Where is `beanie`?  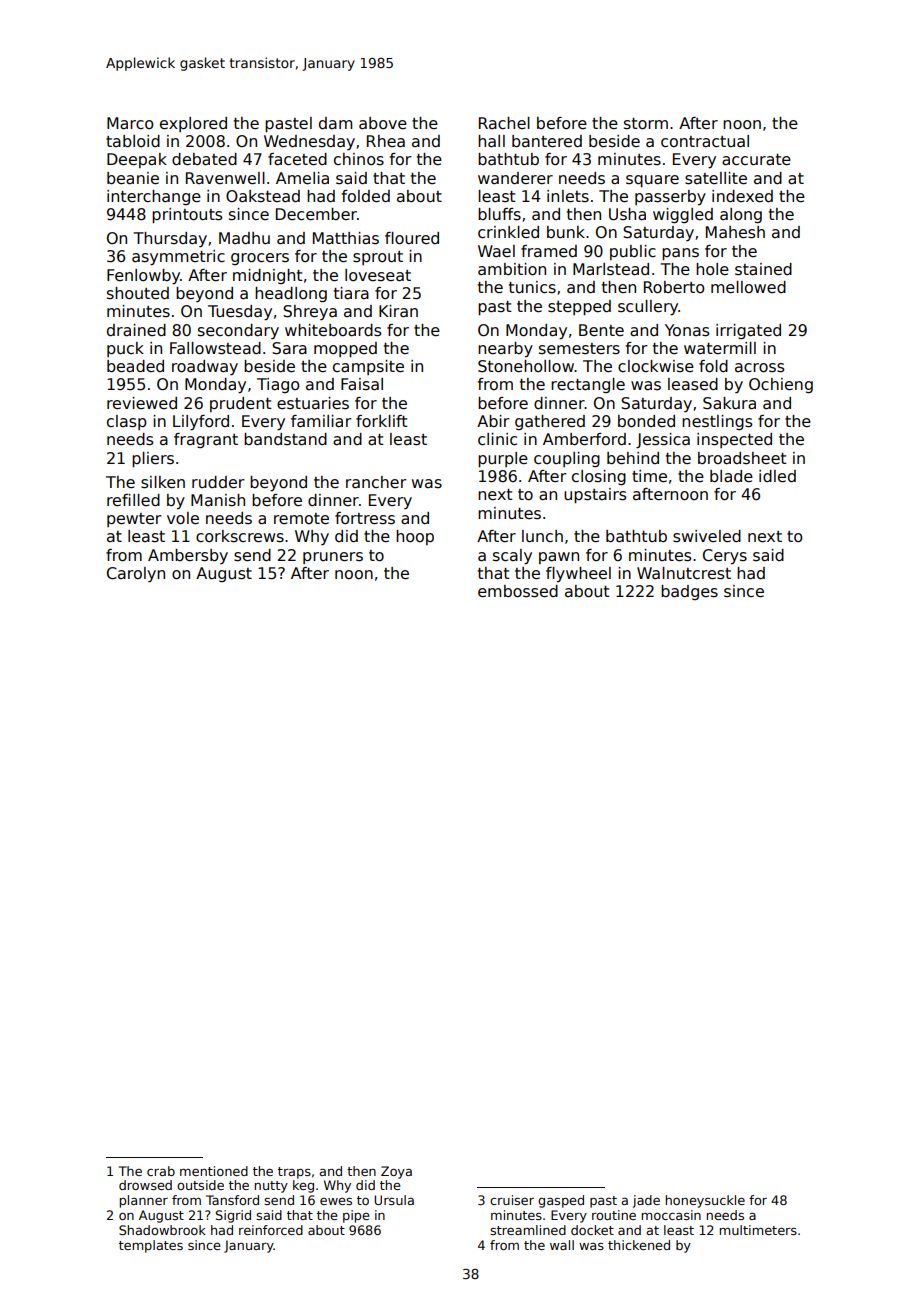 beanie is located at coordinates (133, 178).
